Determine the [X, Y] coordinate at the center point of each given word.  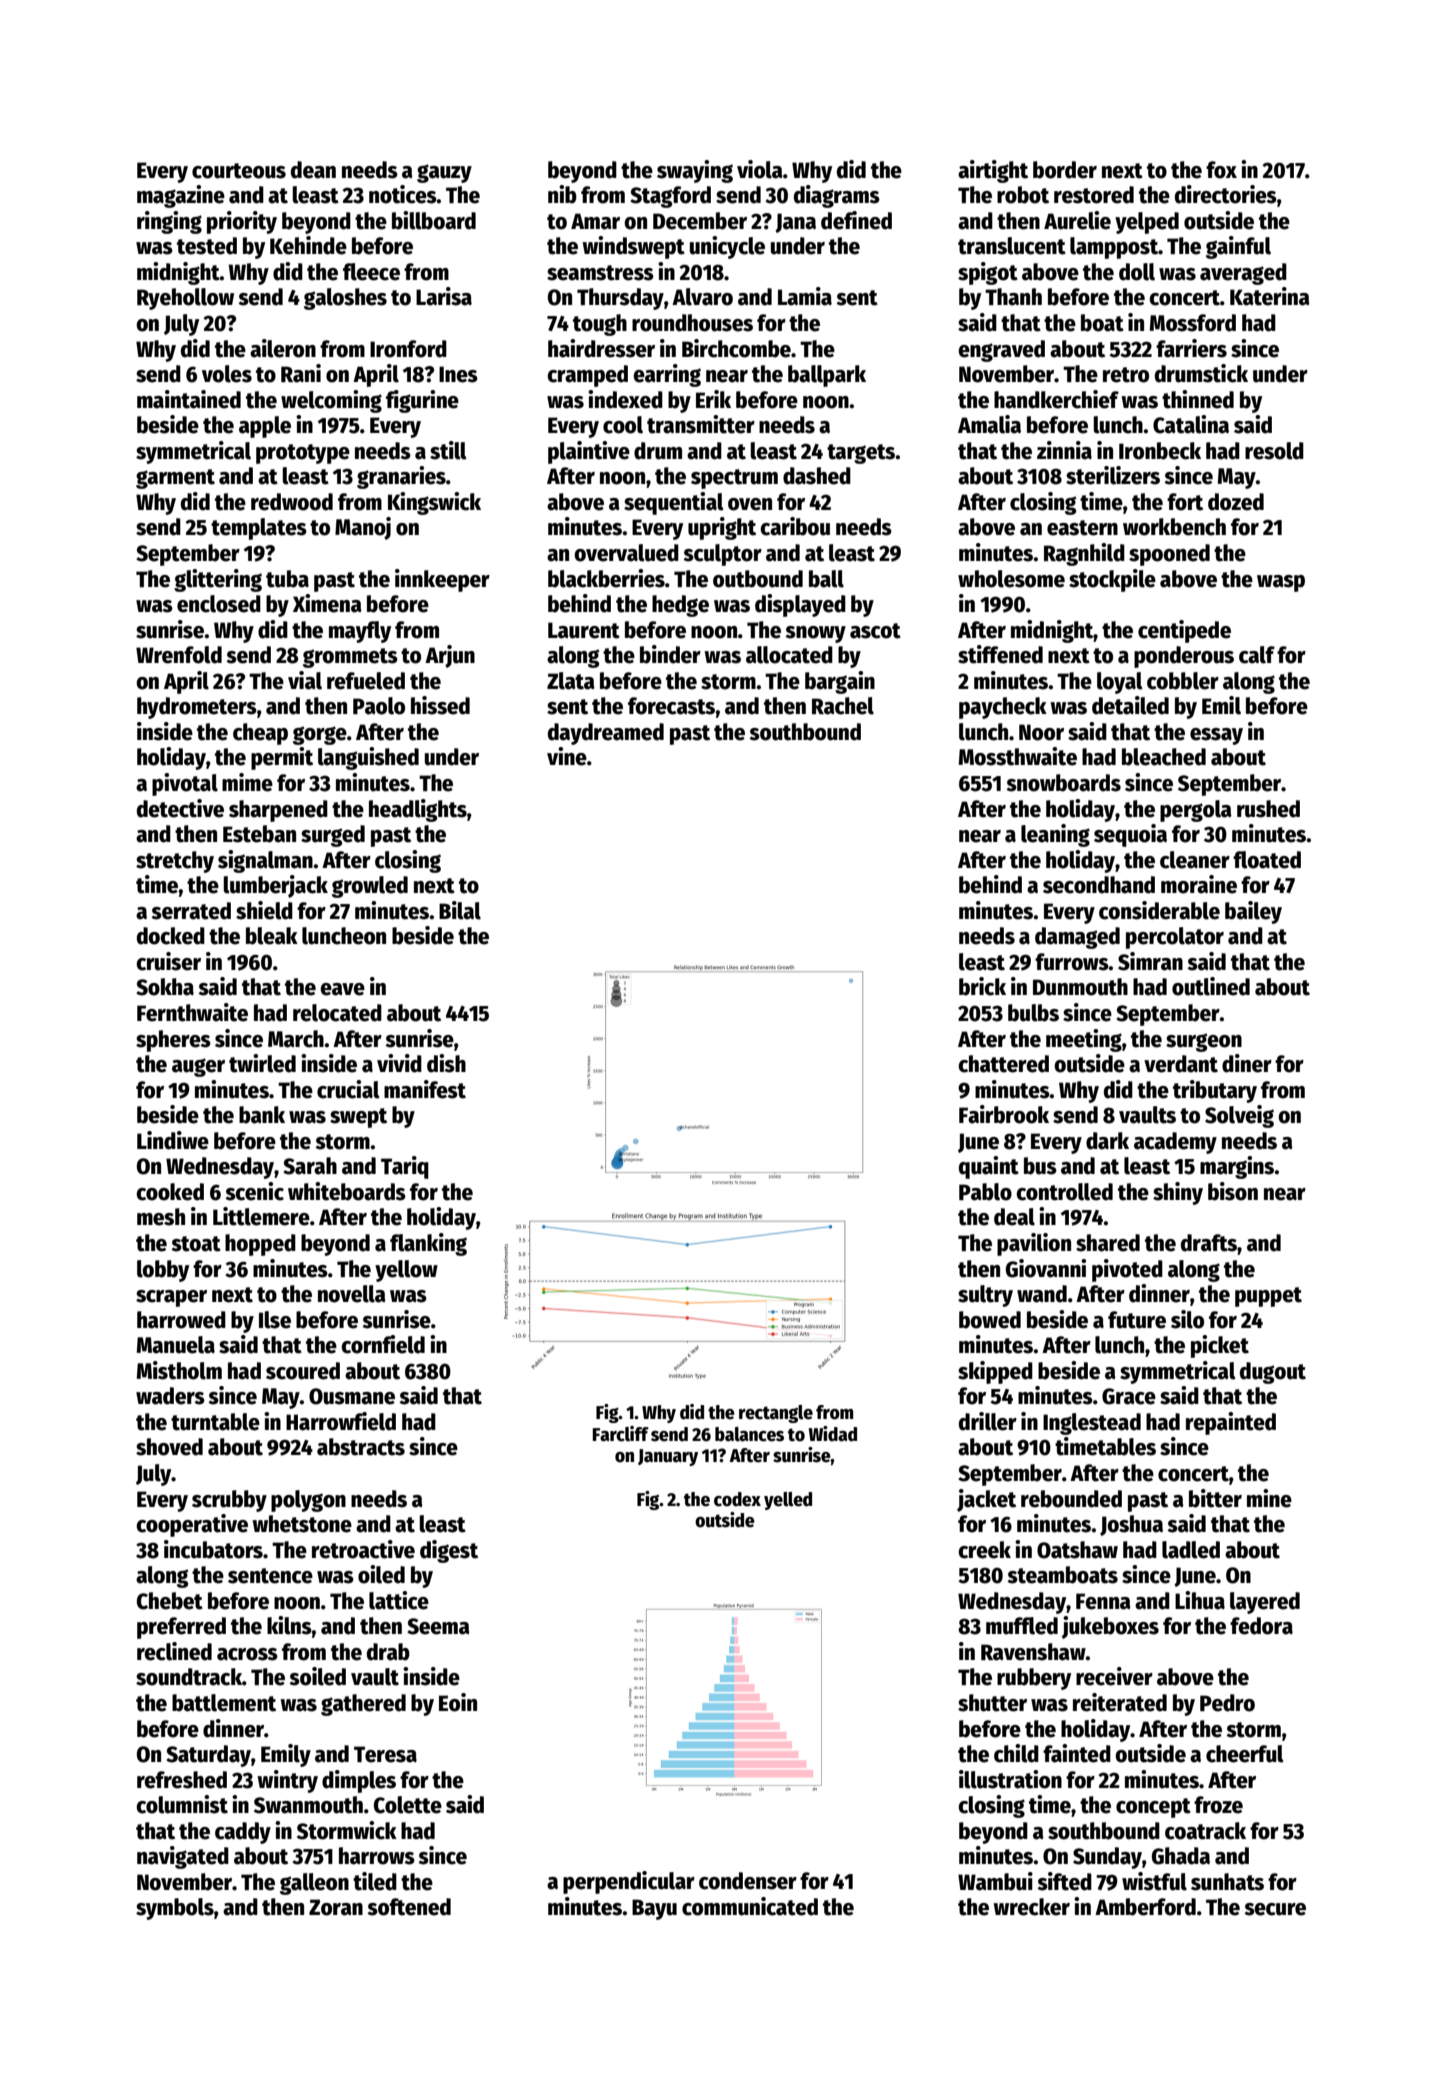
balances [749, 1434]
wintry [287, 1781]
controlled [1064, 1192]
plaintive [589, 452]
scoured [303, 1371]
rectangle [776, 1414]
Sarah [310, 1166]
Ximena [327, 603]
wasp [1281, 583]
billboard [434, 220]
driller [988, 1421]
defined [856, 220]
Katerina [1269, 296]
